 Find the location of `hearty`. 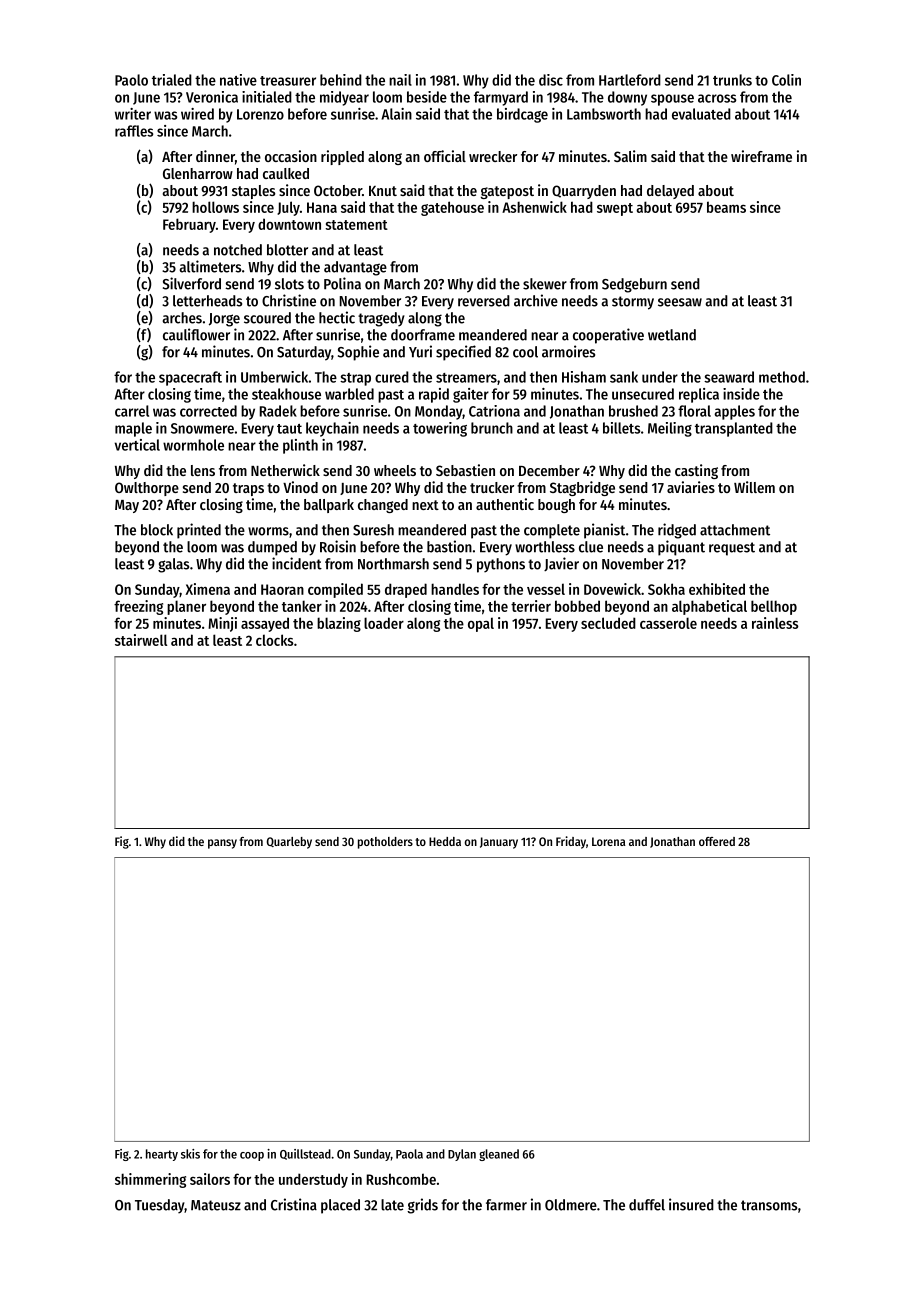

hearty is located at coordinates (162, 1155).
